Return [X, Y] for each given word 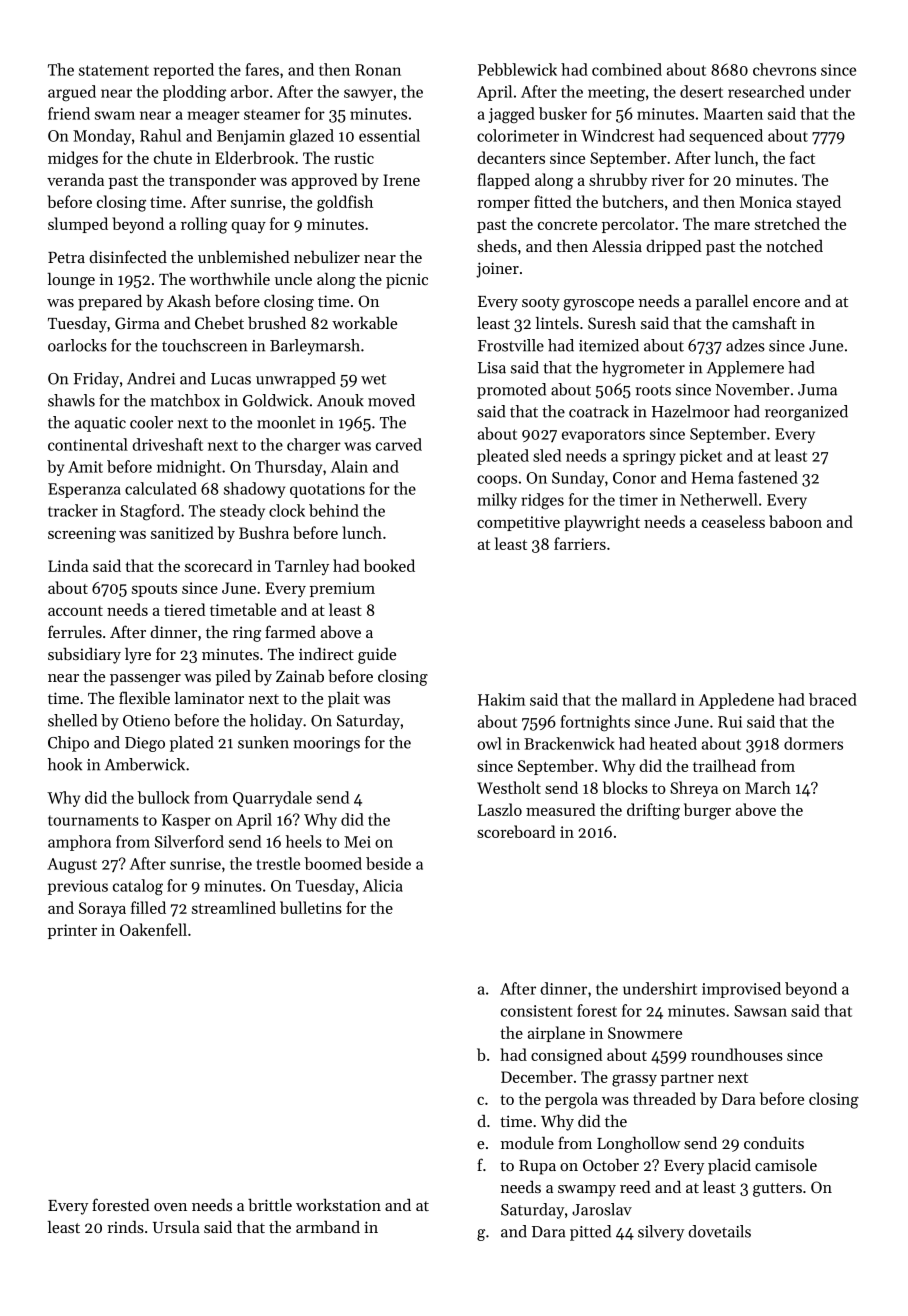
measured [561, 809]
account [75, 611]
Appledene [736, 701]
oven [170, 1207]
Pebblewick [517, 69]
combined [627, 69]
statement [114, 70]
